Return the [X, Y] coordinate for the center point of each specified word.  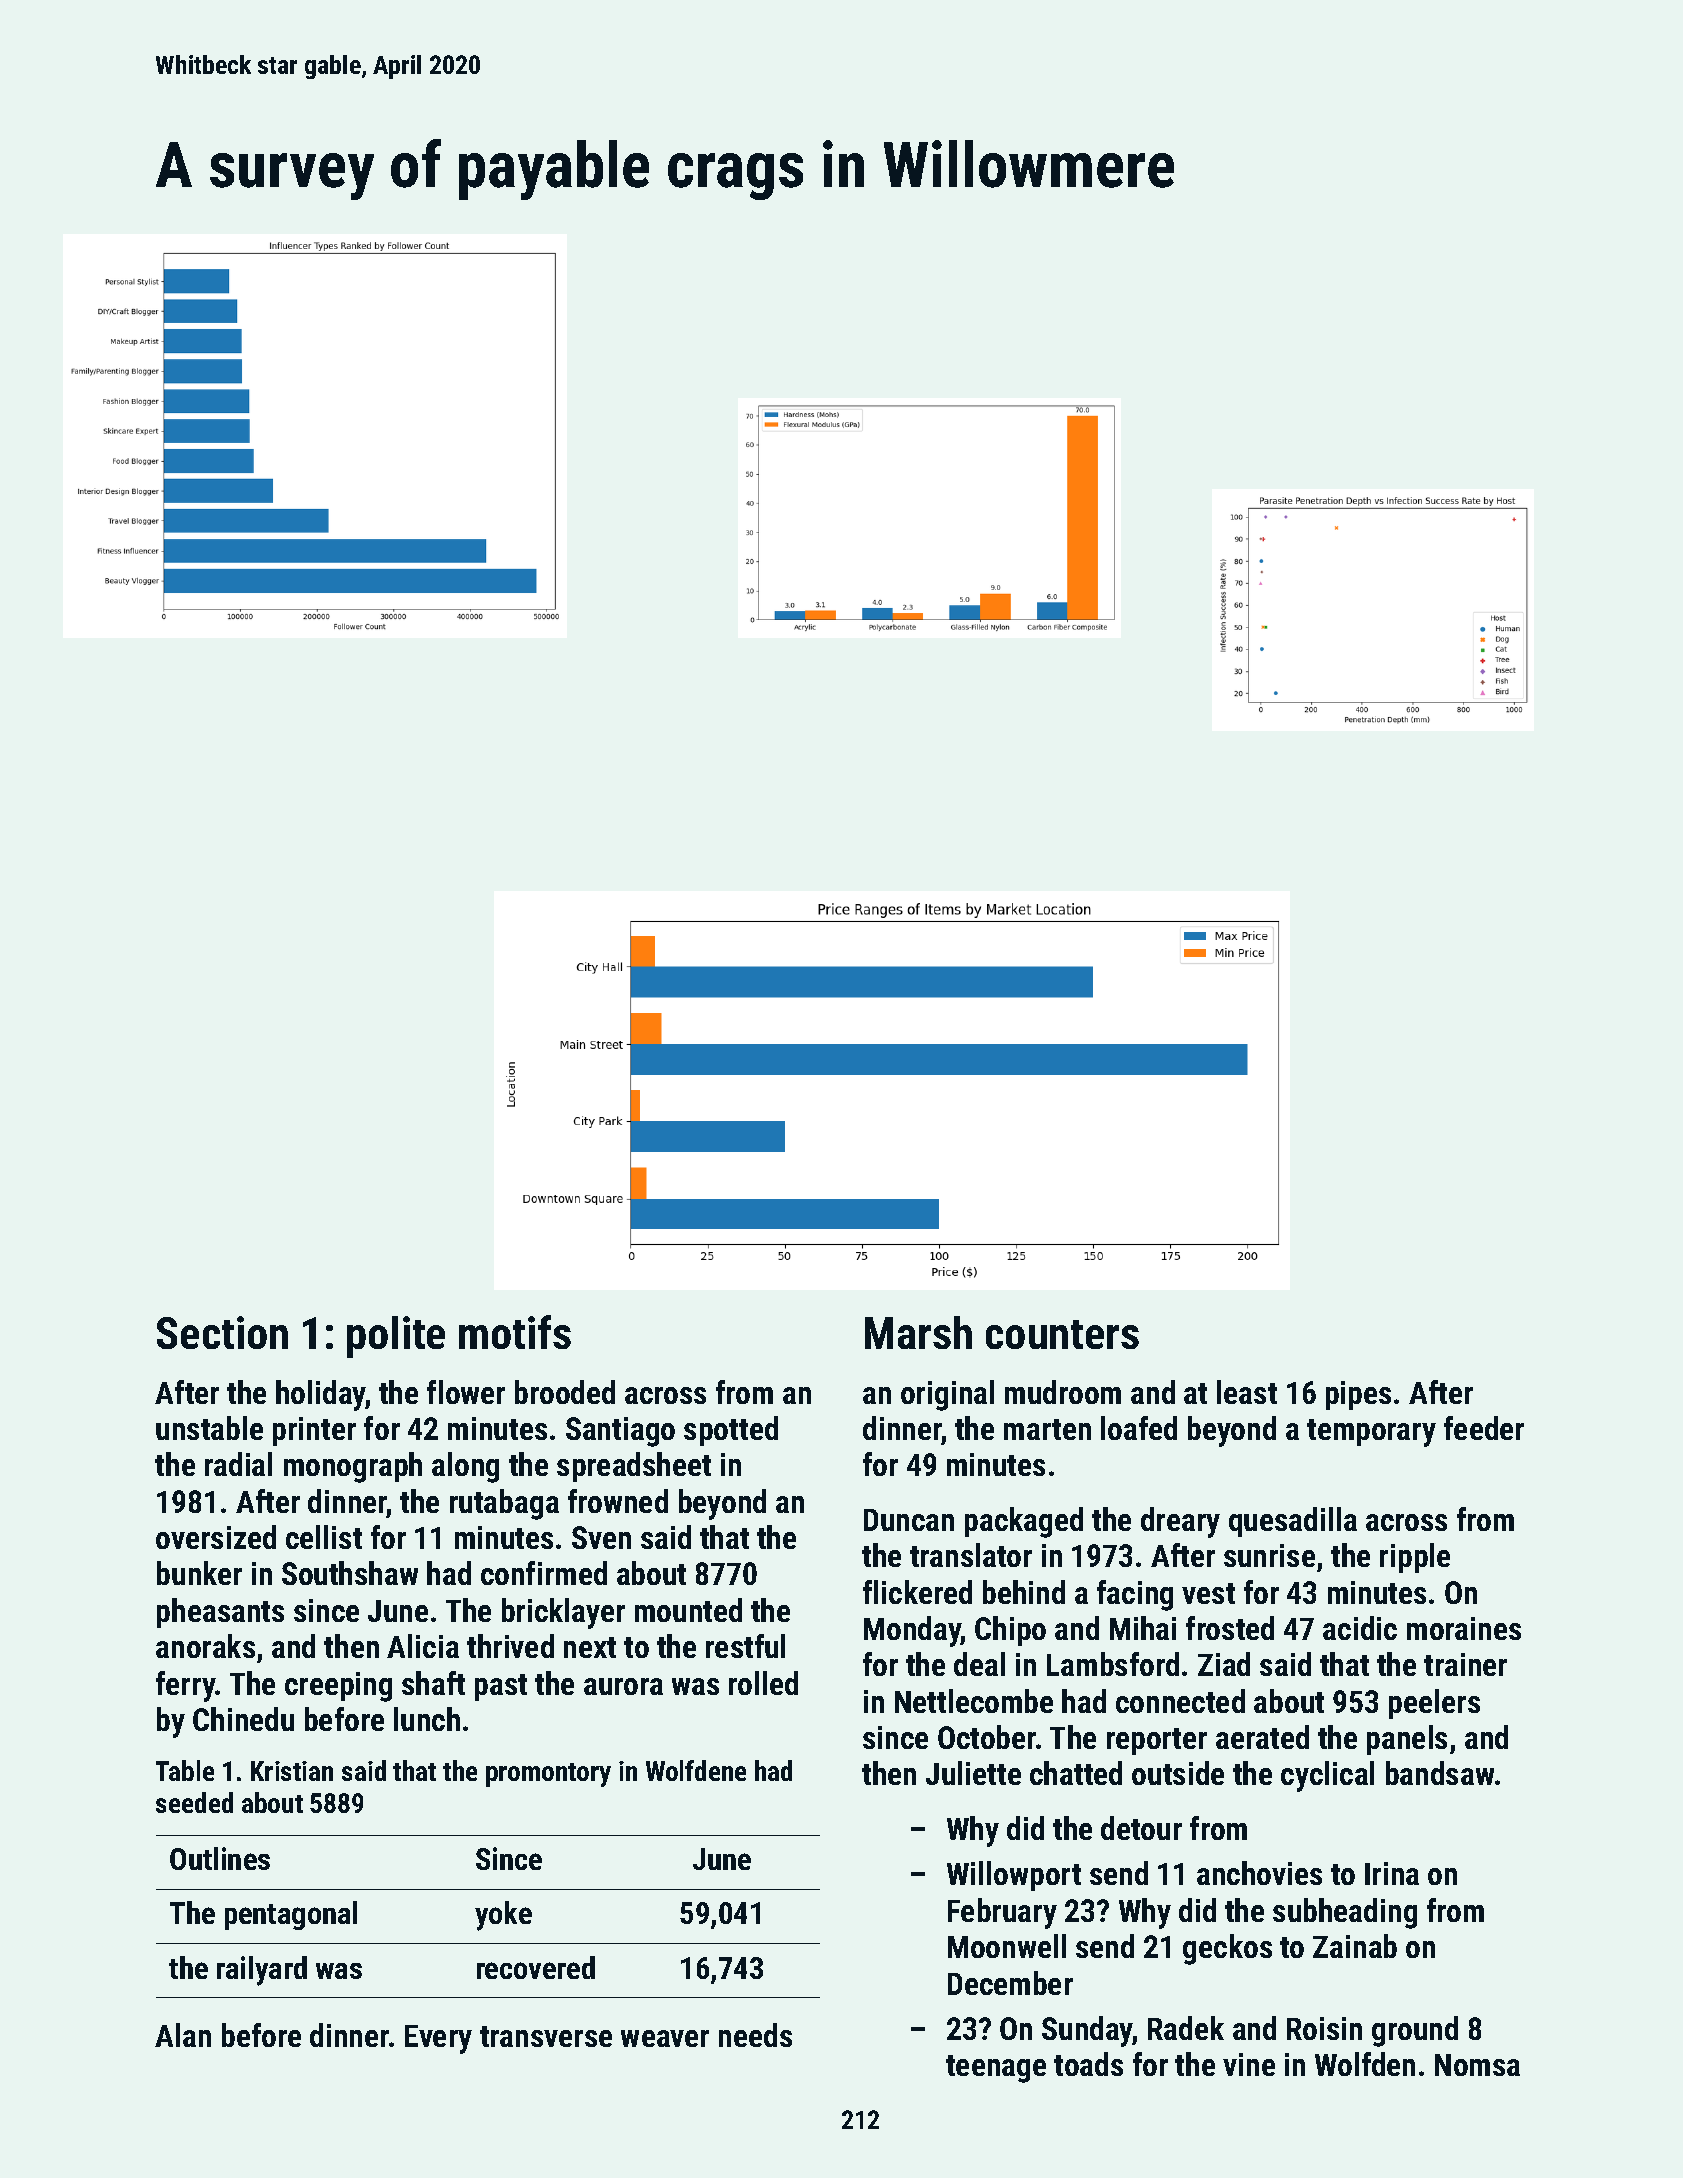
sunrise [1269, 1555]
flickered [917, 1592]
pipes [1358, 1395]
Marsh [918, 1332]
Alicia [423, 1646]
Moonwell [1007, 1946]
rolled [763, 1683]
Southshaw [350, 1573]
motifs [515, 1332]
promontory [548, 1775]
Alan [183, 2035]
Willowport [1014, 1876]
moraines [1464, 1628]
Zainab [1355, 1946]
